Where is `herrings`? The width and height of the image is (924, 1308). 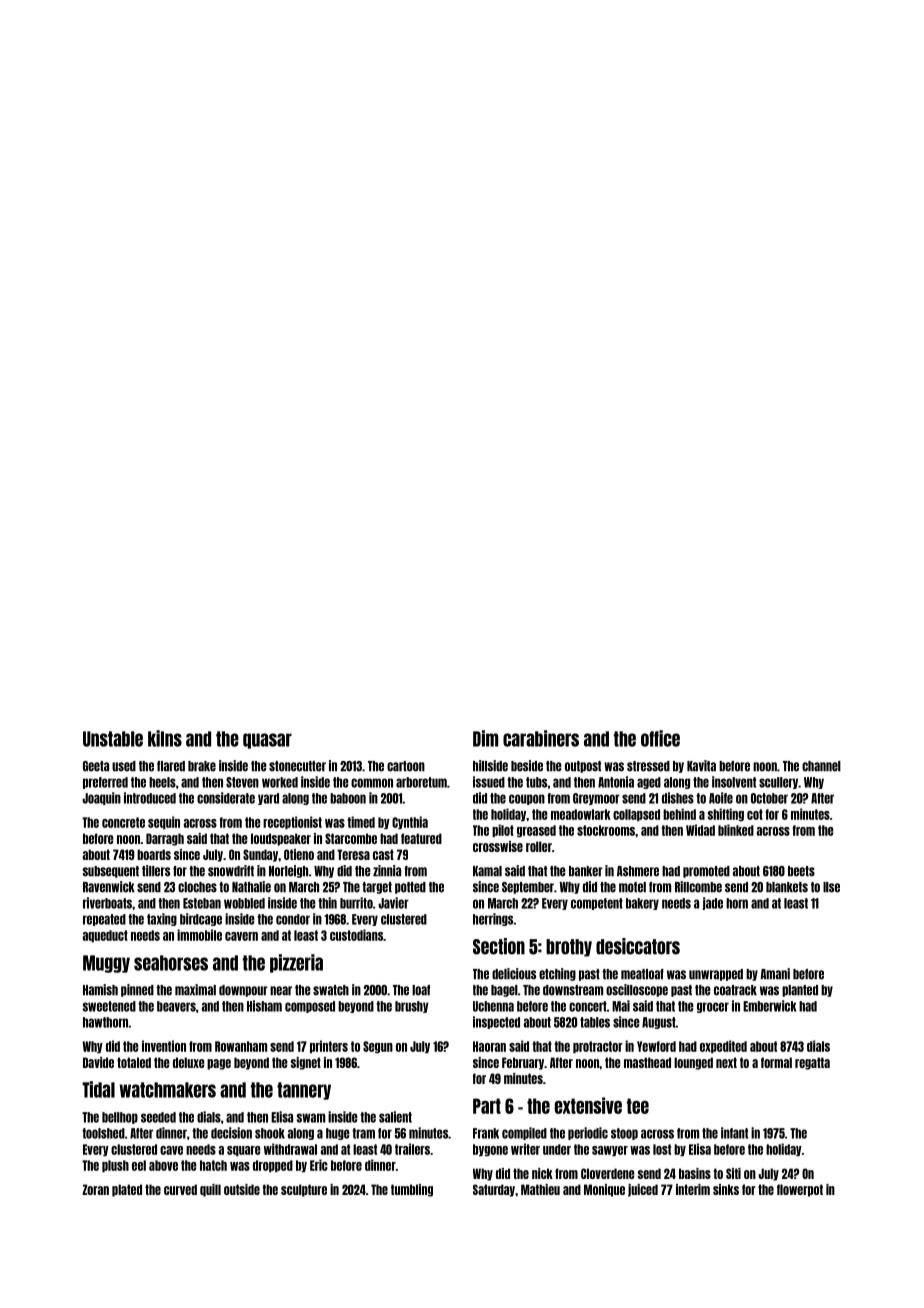
herrings is located at coordinates (493, 919).
